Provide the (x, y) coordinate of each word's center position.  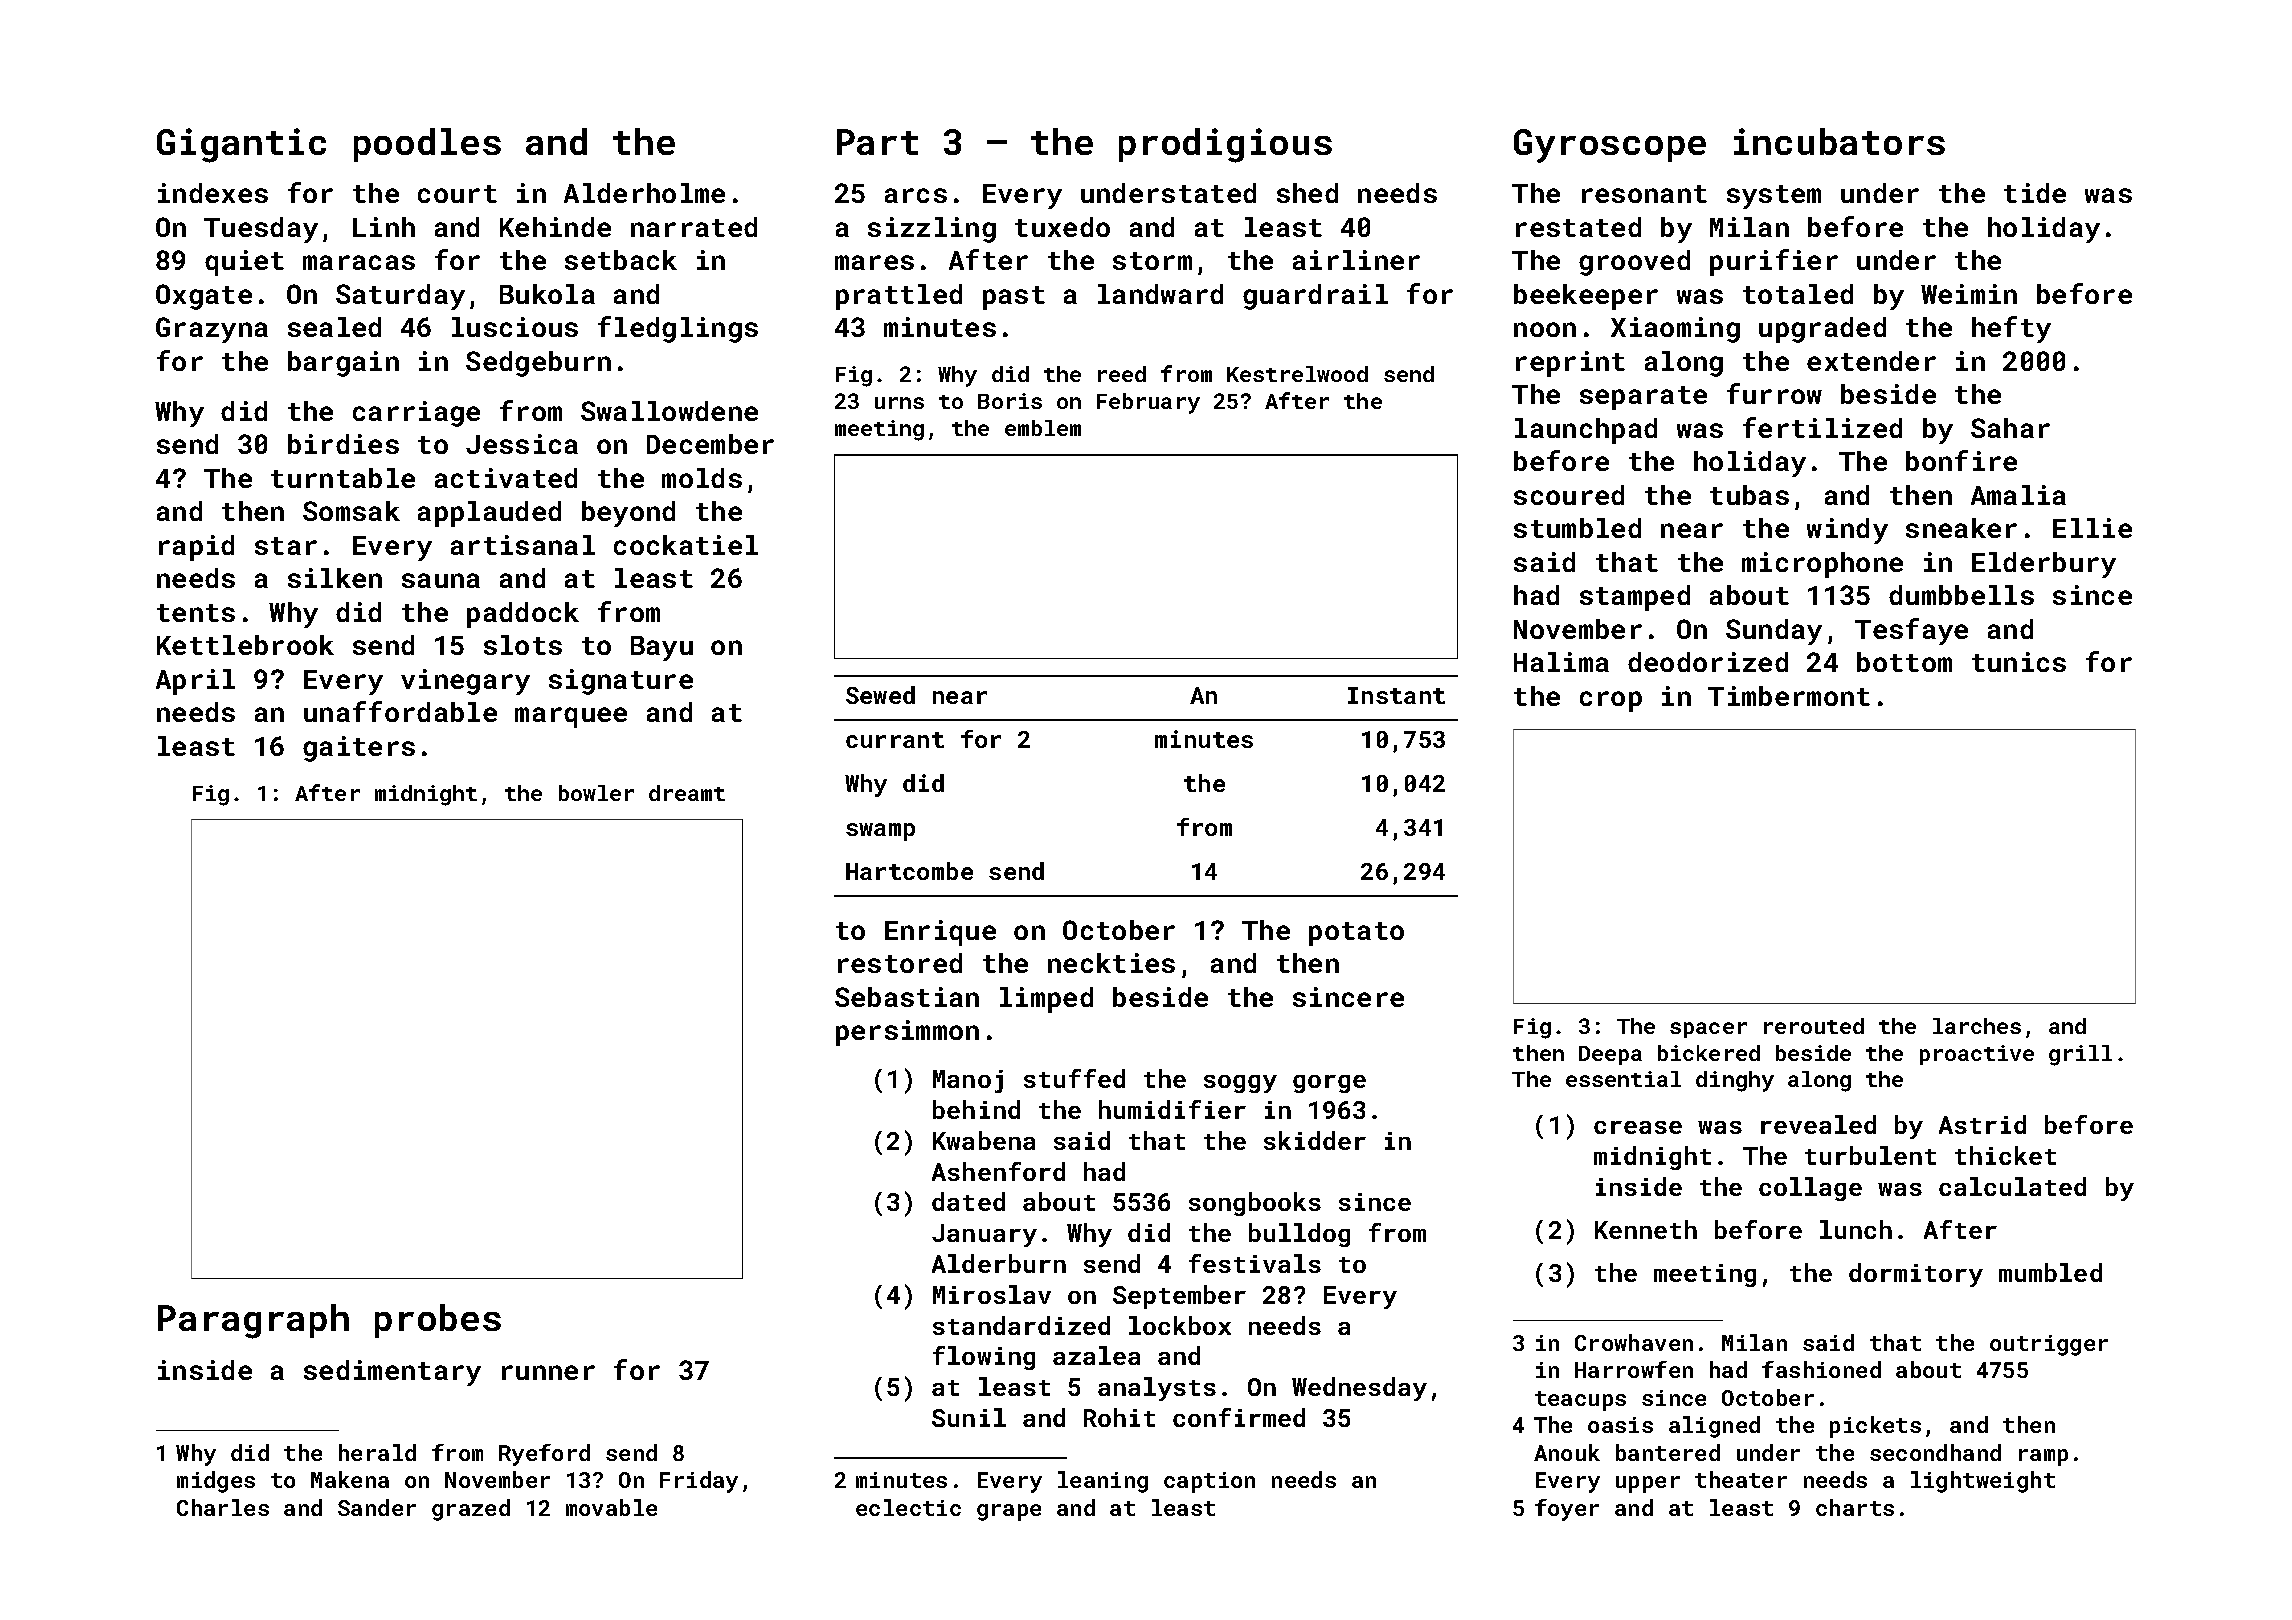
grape (1009, 1512)
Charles (223, 1507)
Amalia (2018, 495)
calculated (2012, 1186)
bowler (596, 793)
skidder (1315, 1140)
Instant (1396, 695)
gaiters (359, 749)
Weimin (1969, 294)
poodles (427, 145)
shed (1307, 193)
